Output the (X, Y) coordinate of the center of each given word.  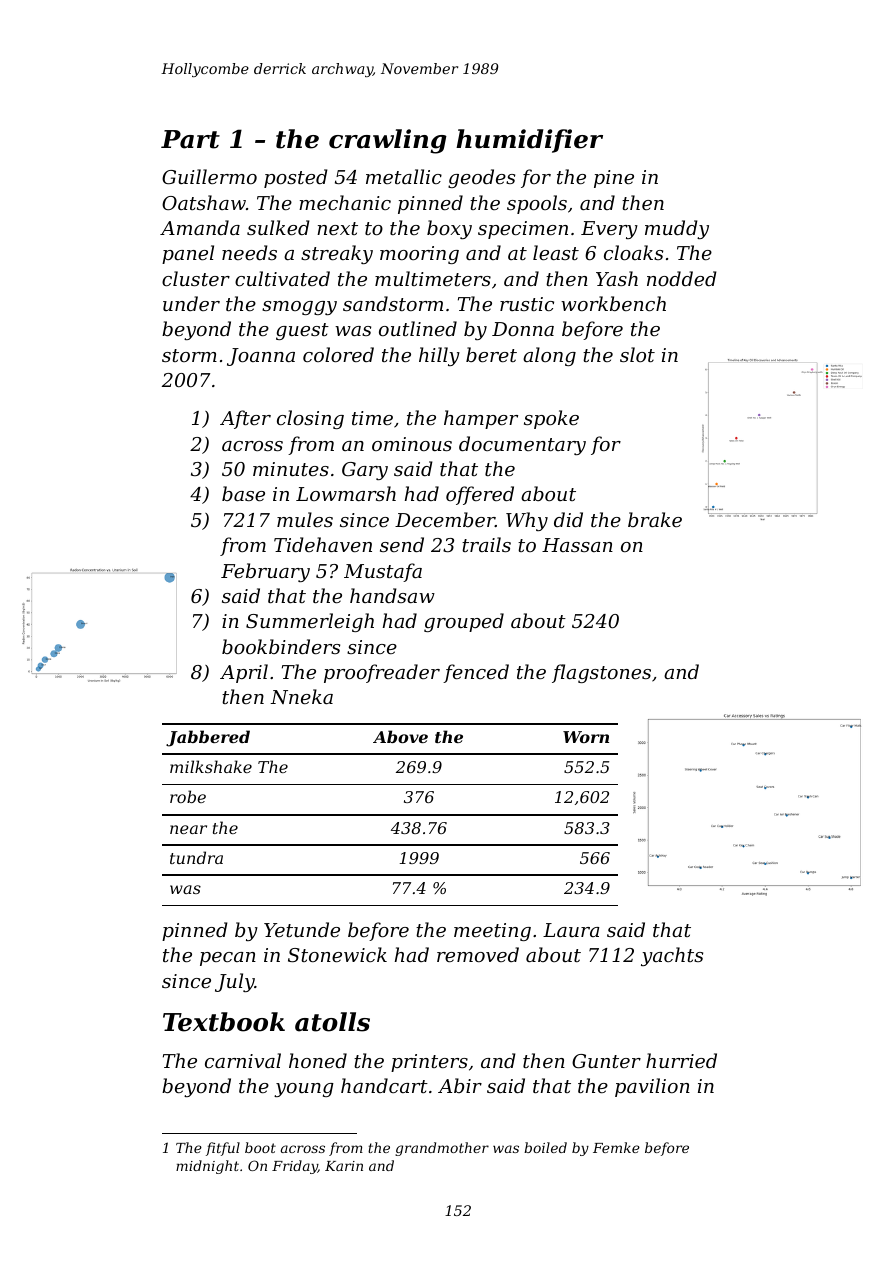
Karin (344, 1166)
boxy (449, 229)
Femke (616, 1147)
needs (249, 252)
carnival (243, 1060)
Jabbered (208, 738)
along (549, 356)
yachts (672, 956)
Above (400, 736)
